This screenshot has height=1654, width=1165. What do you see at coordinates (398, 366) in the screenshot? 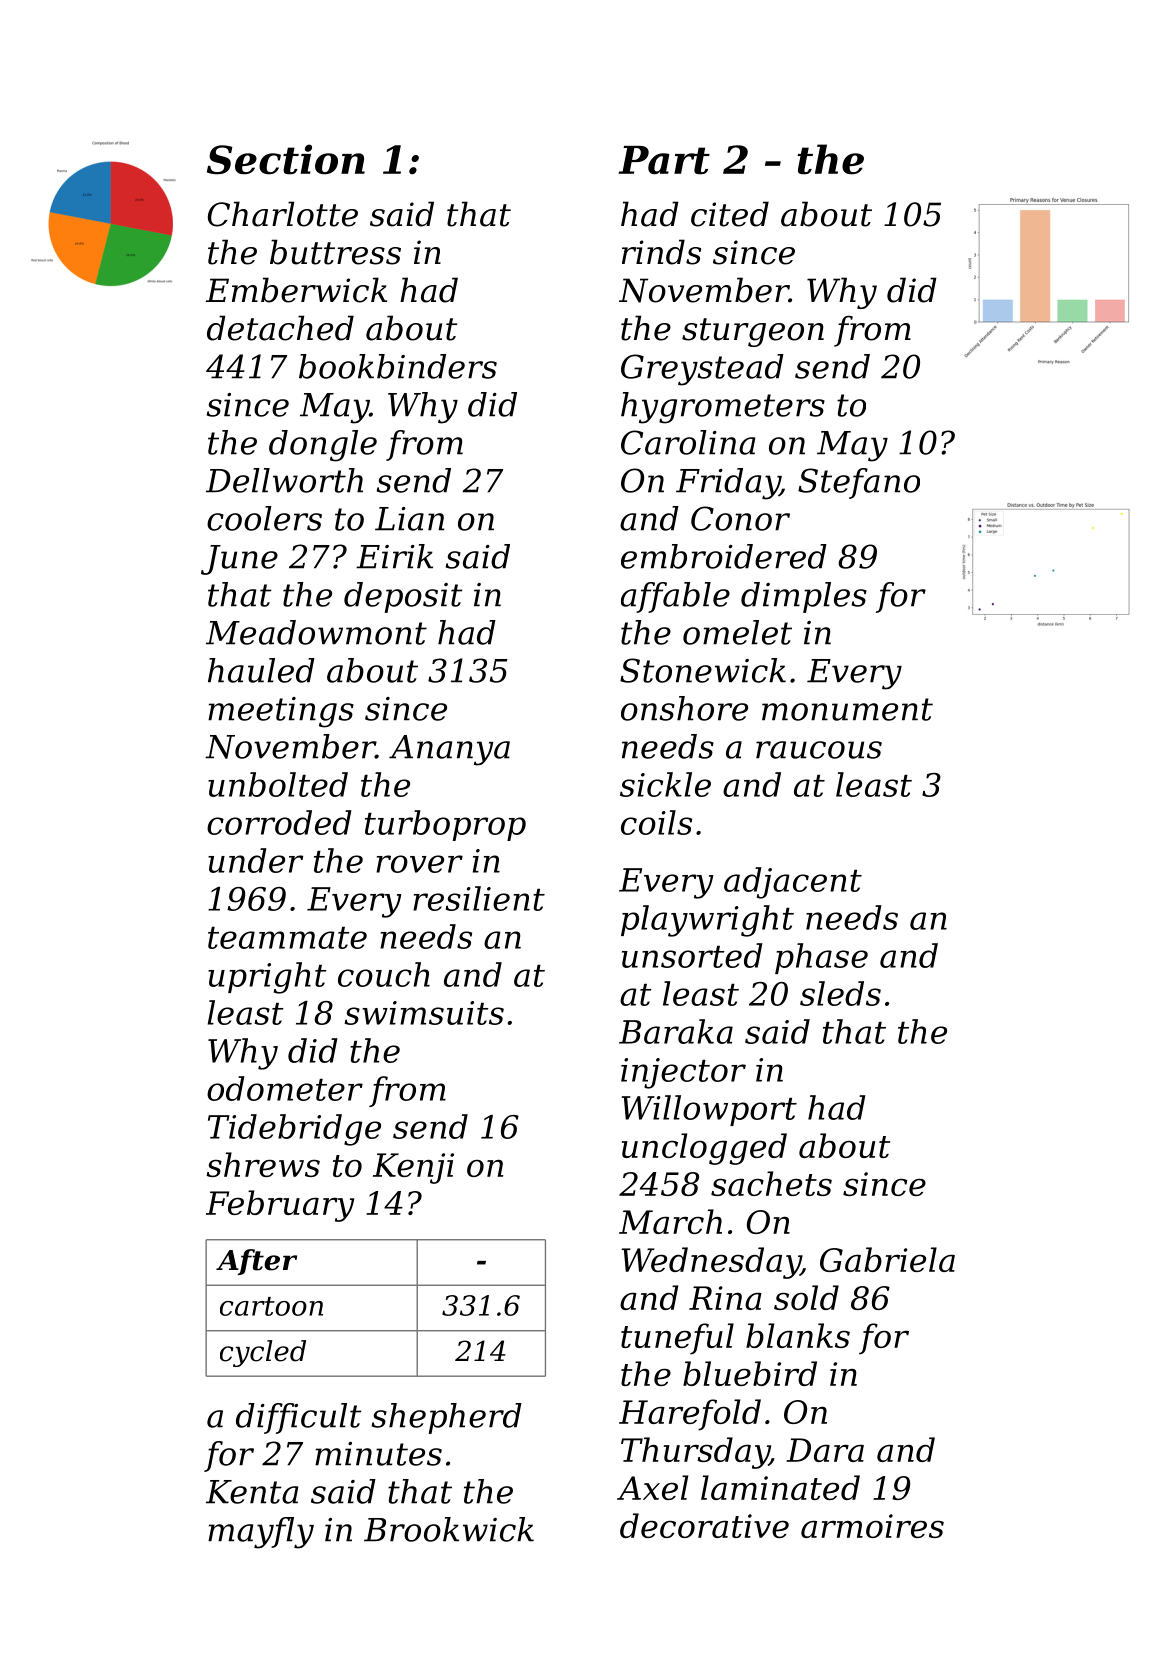
I see `bookbinders` at bounding box center [398, 366].
